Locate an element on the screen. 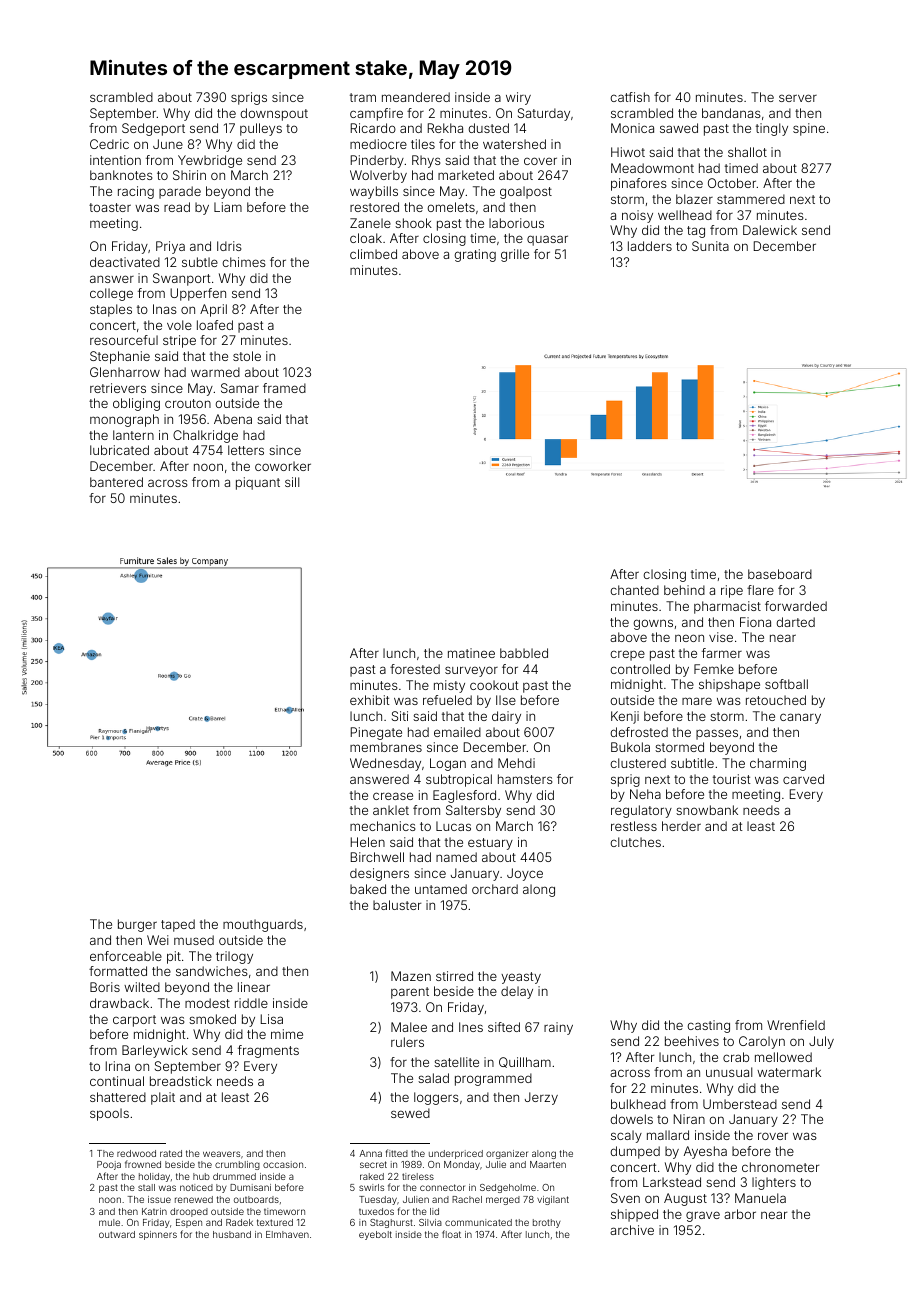 The image size is (924, 1308). server is located at coordinates (798, 98).
